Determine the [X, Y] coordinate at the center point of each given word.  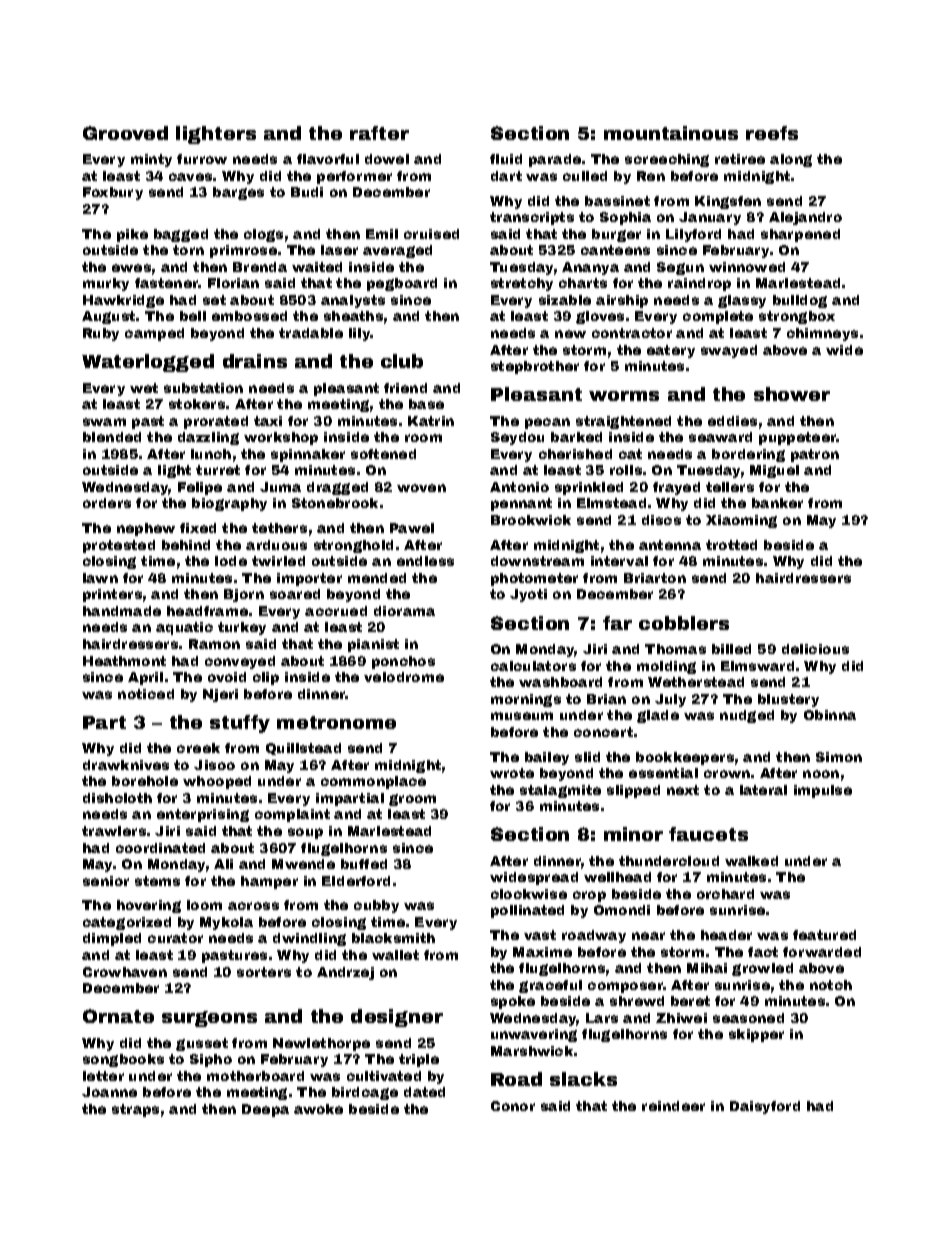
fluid [506, 159]
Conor [513, 1106]
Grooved [125, 133]
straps [135, 1110]
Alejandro [805, 218]
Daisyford [765, 1107]
